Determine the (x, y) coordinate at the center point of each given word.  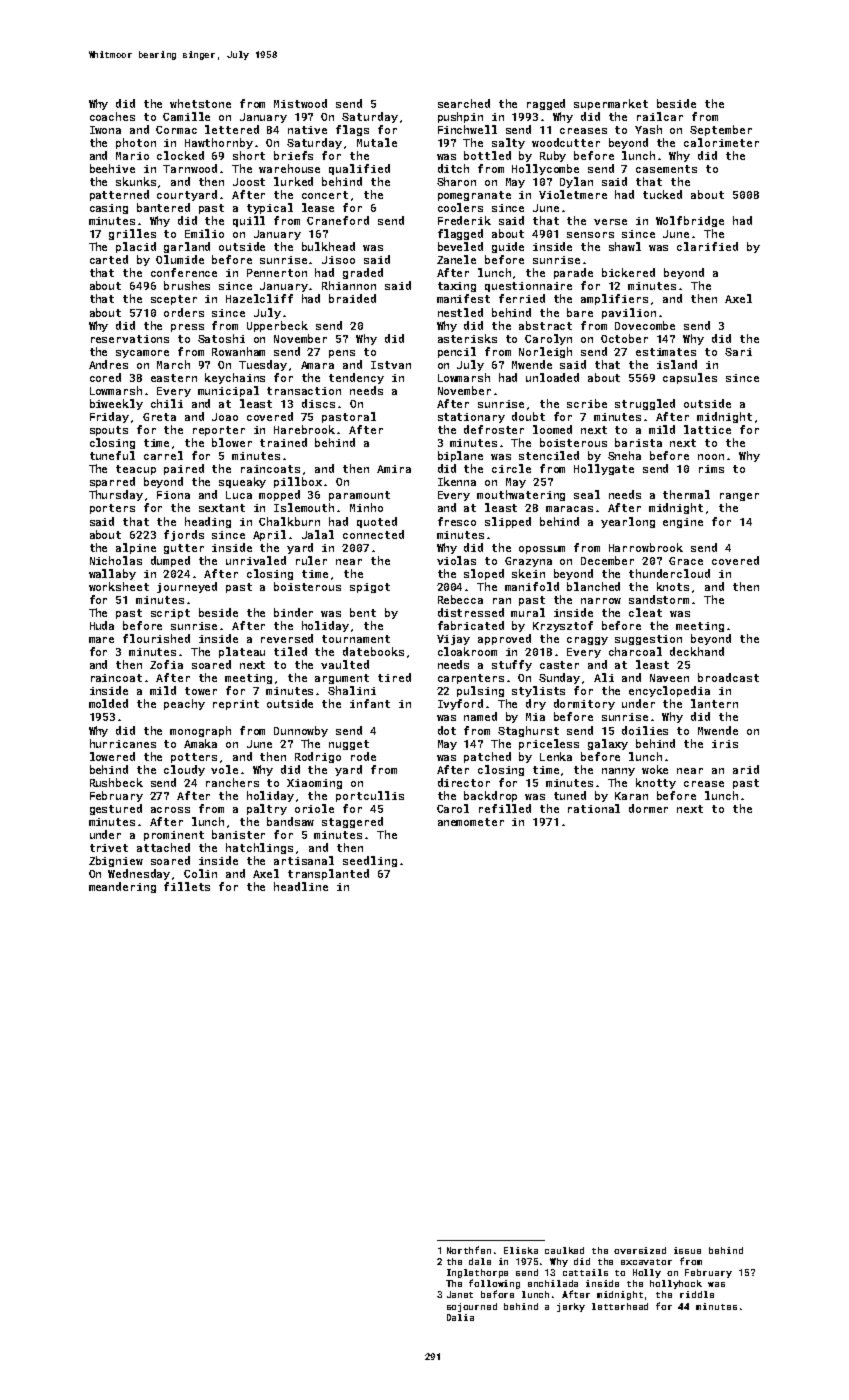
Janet (460, 1294)
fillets (187, 886)
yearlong (628, 522)
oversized (640, 1250)
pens (342, 354)
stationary (471, 418)
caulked (564, 1250)
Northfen (469, 1250)
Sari (738, 352)
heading (208, 522)
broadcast (728, 677)
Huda (102, 625)
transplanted (328, 874)
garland (187, 247)
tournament (356, 639)
